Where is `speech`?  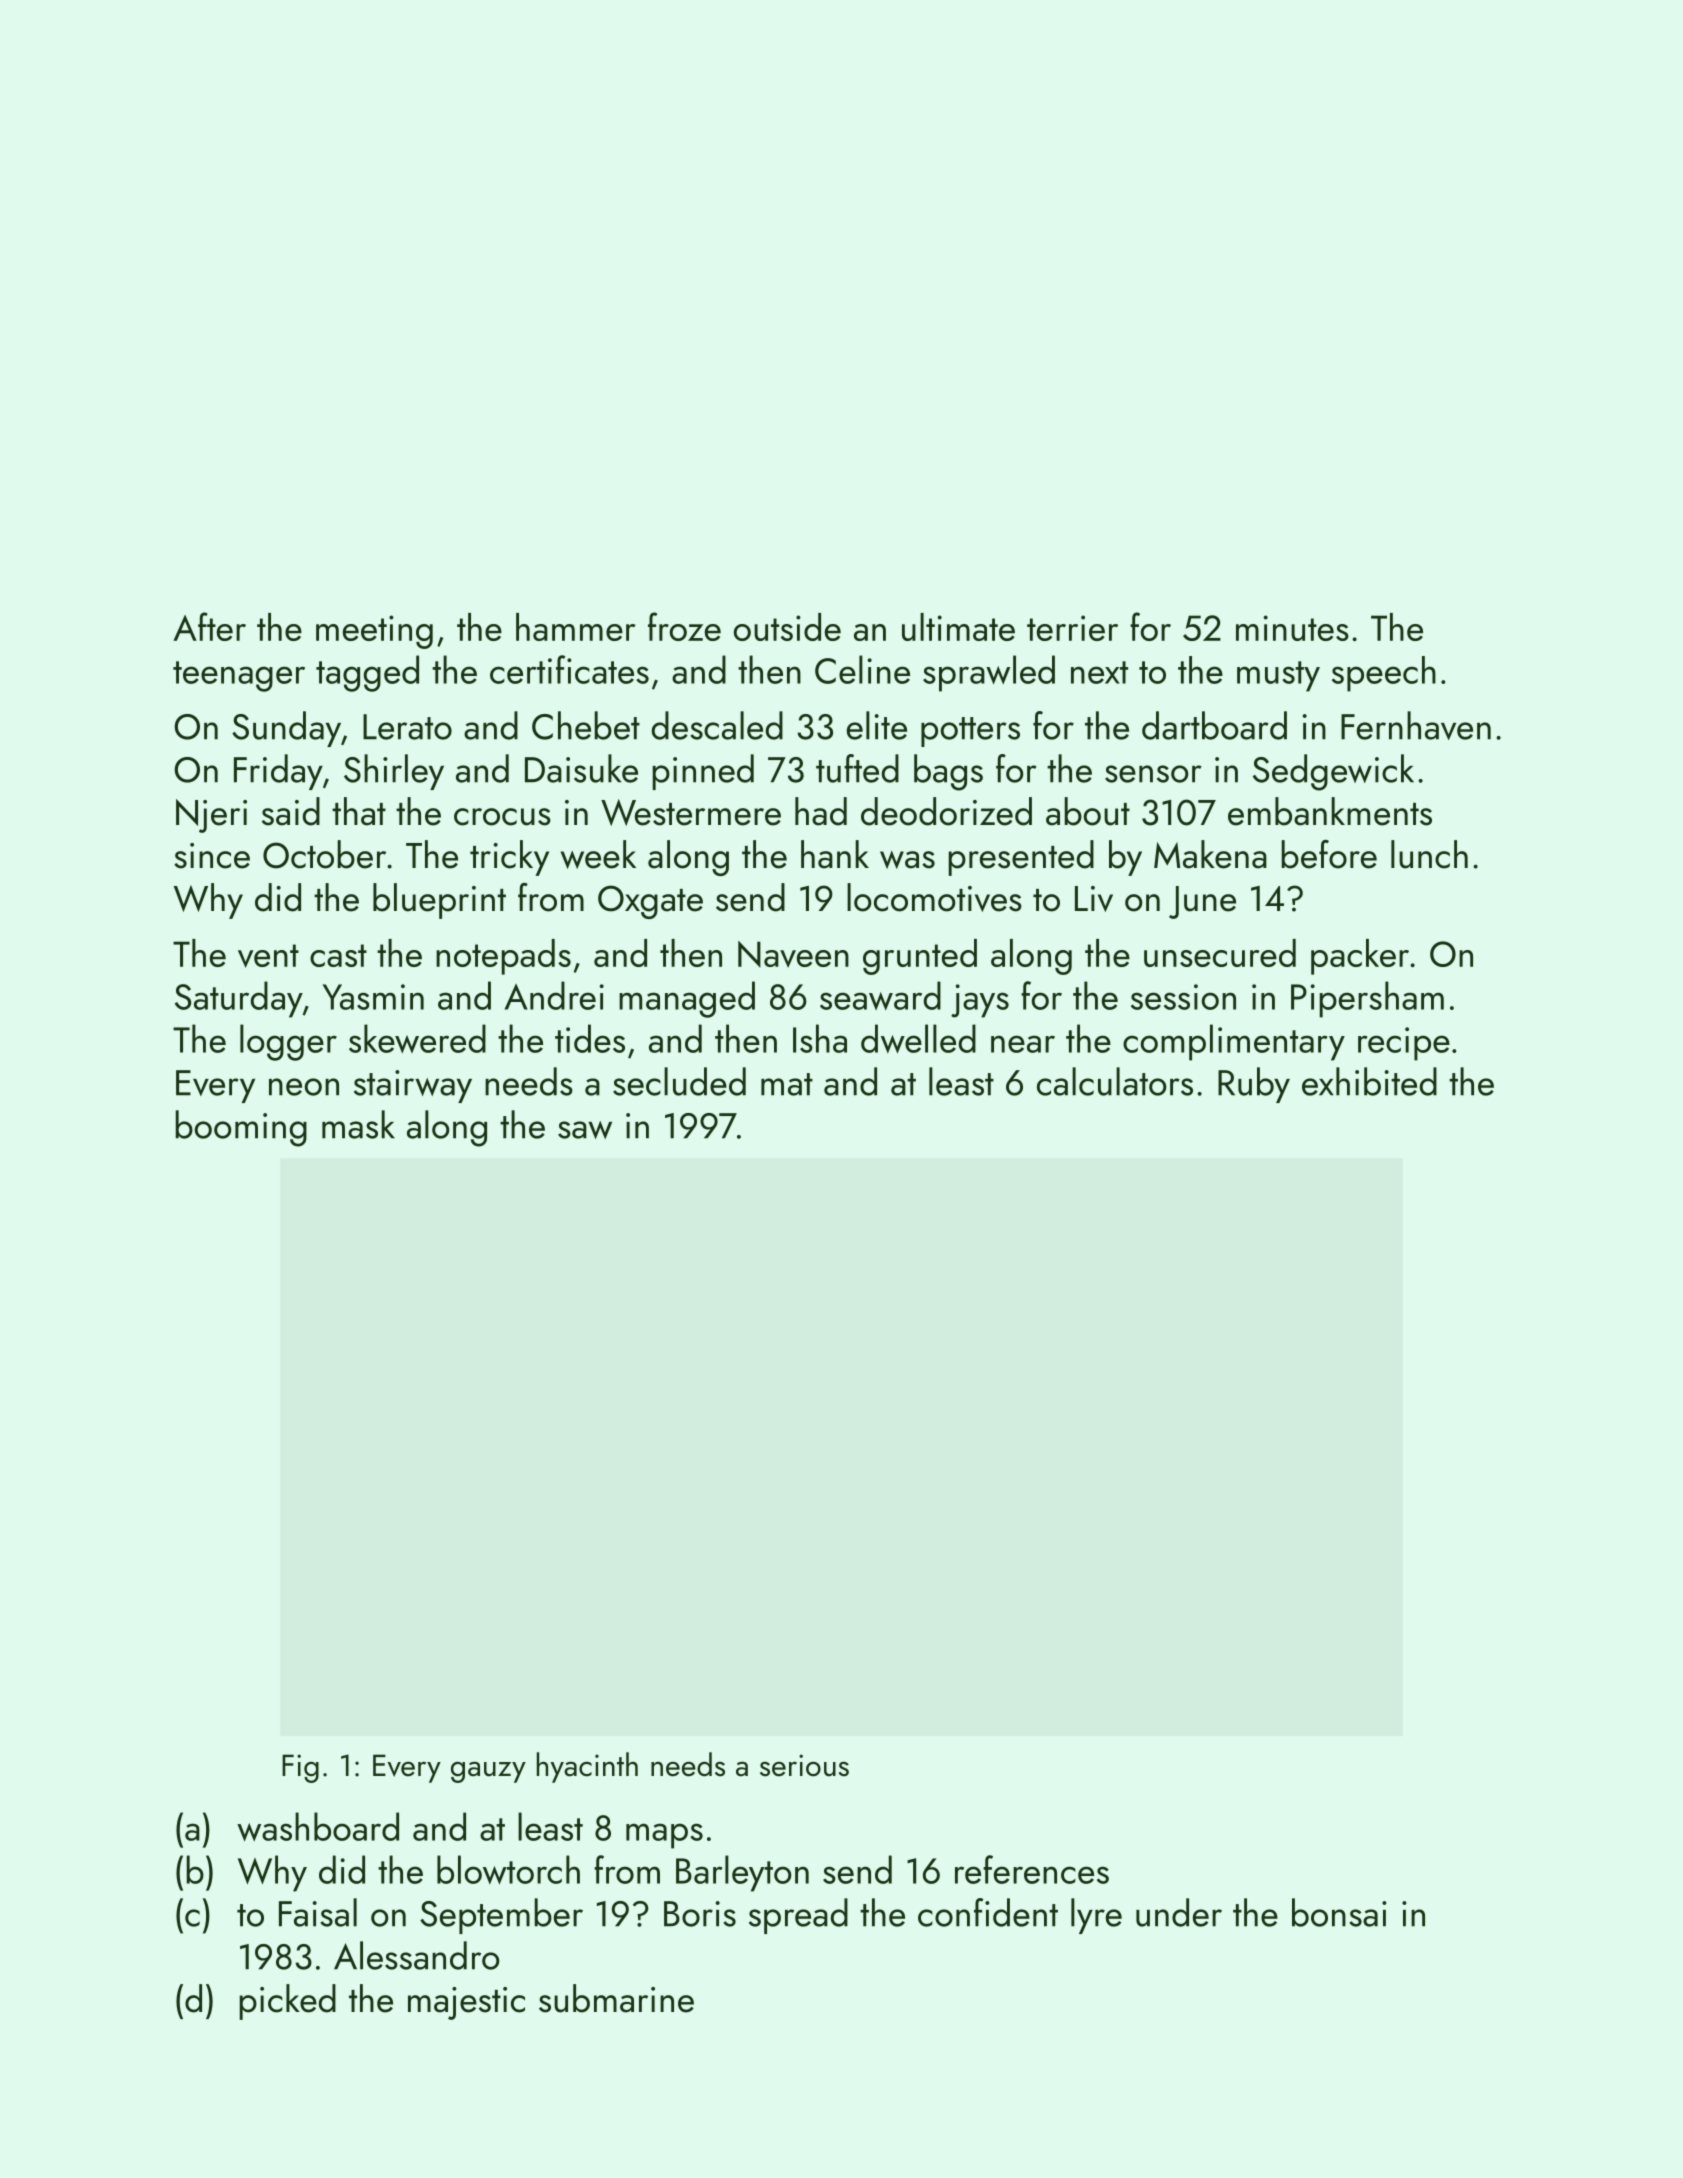
speech is located at coordinates (1384, 674).
